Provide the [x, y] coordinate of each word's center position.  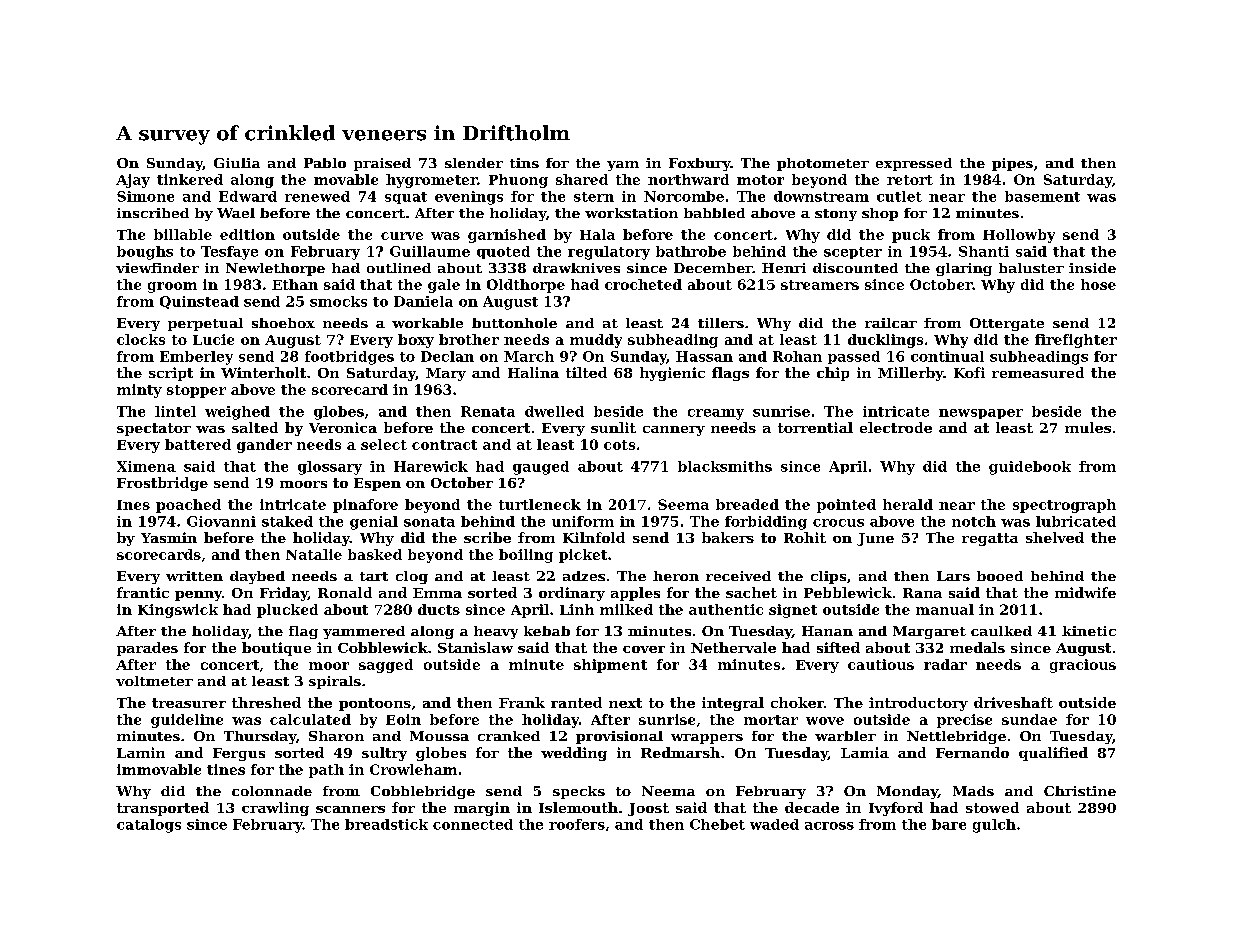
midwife [1085, 592]
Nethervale [733, 647]
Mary [446, 374]
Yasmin [169, 537]
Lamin [141, 752]
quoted [503, 252]
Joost [648, 809]
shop [880, 214]
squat [406, 198]
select [384, 444]
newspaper [981, 414]
